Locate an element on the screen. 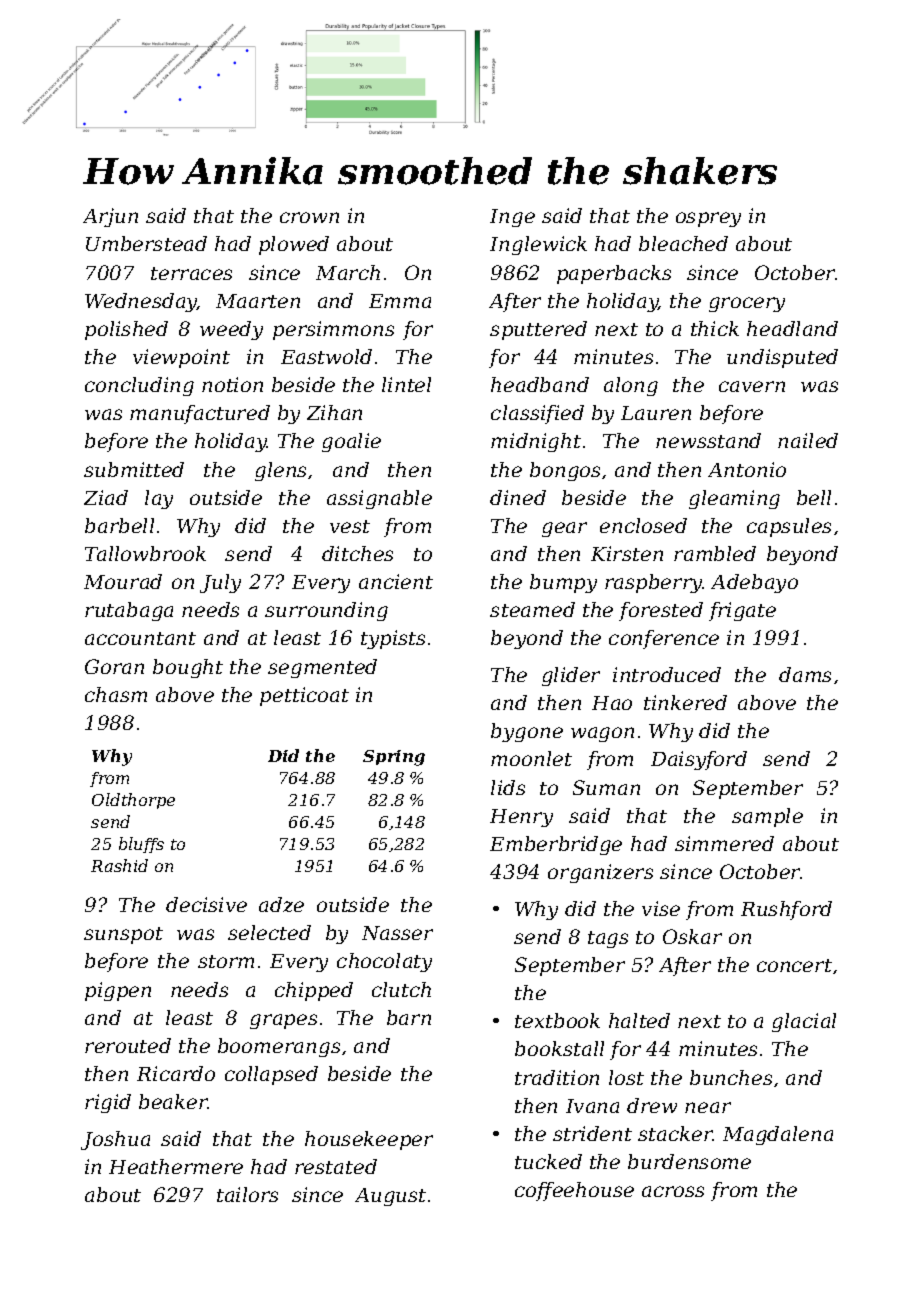  Adebayo is located at coordinates (754, 583).
